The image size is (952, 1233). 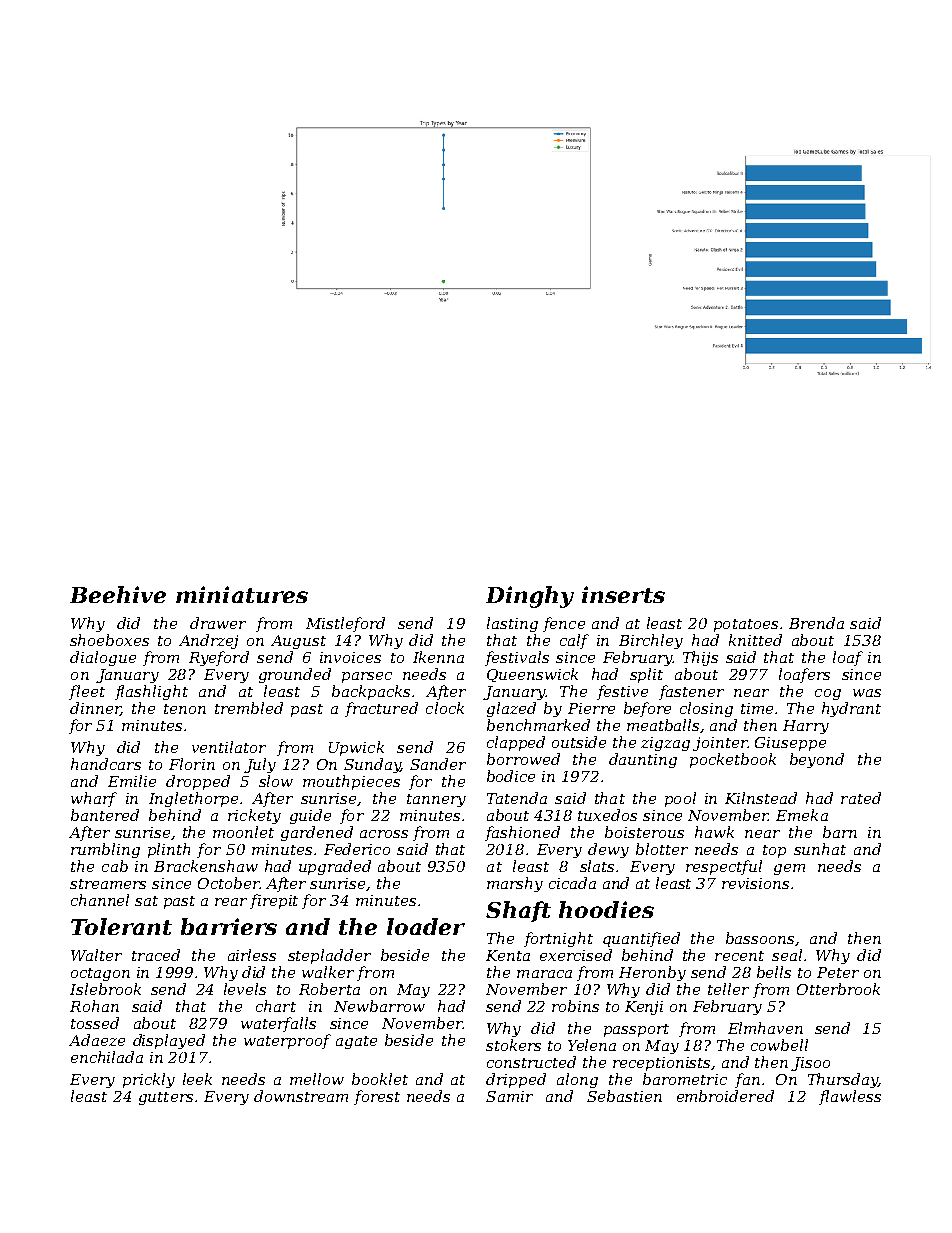 What do you see at coordinates (367, 677) in the page?
I see `parsec` at bounding box center [367, 677].
